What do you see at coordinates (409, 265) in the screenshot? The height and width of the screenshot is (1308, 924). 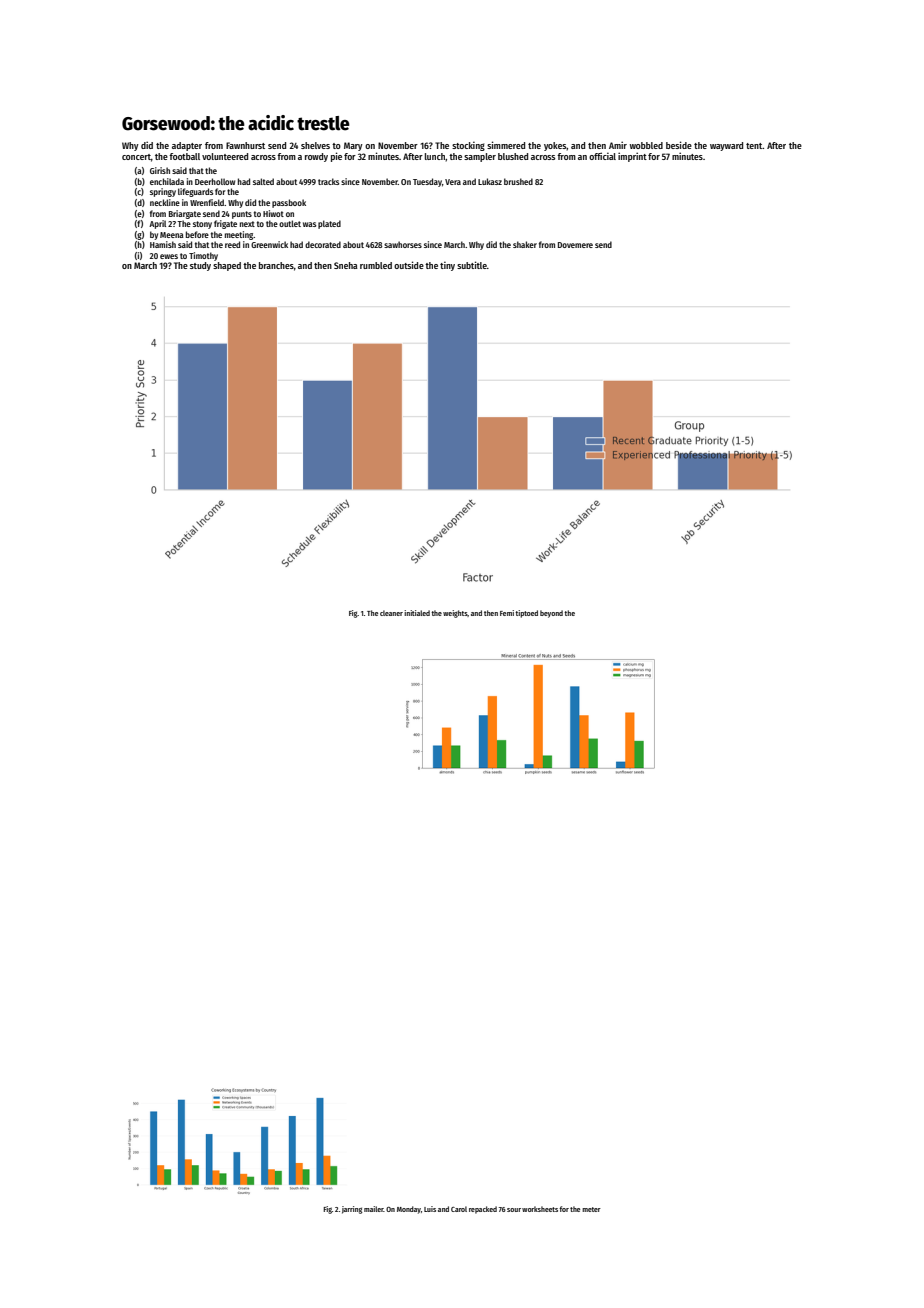 I see `outside` at bounding box center [409, 265].
